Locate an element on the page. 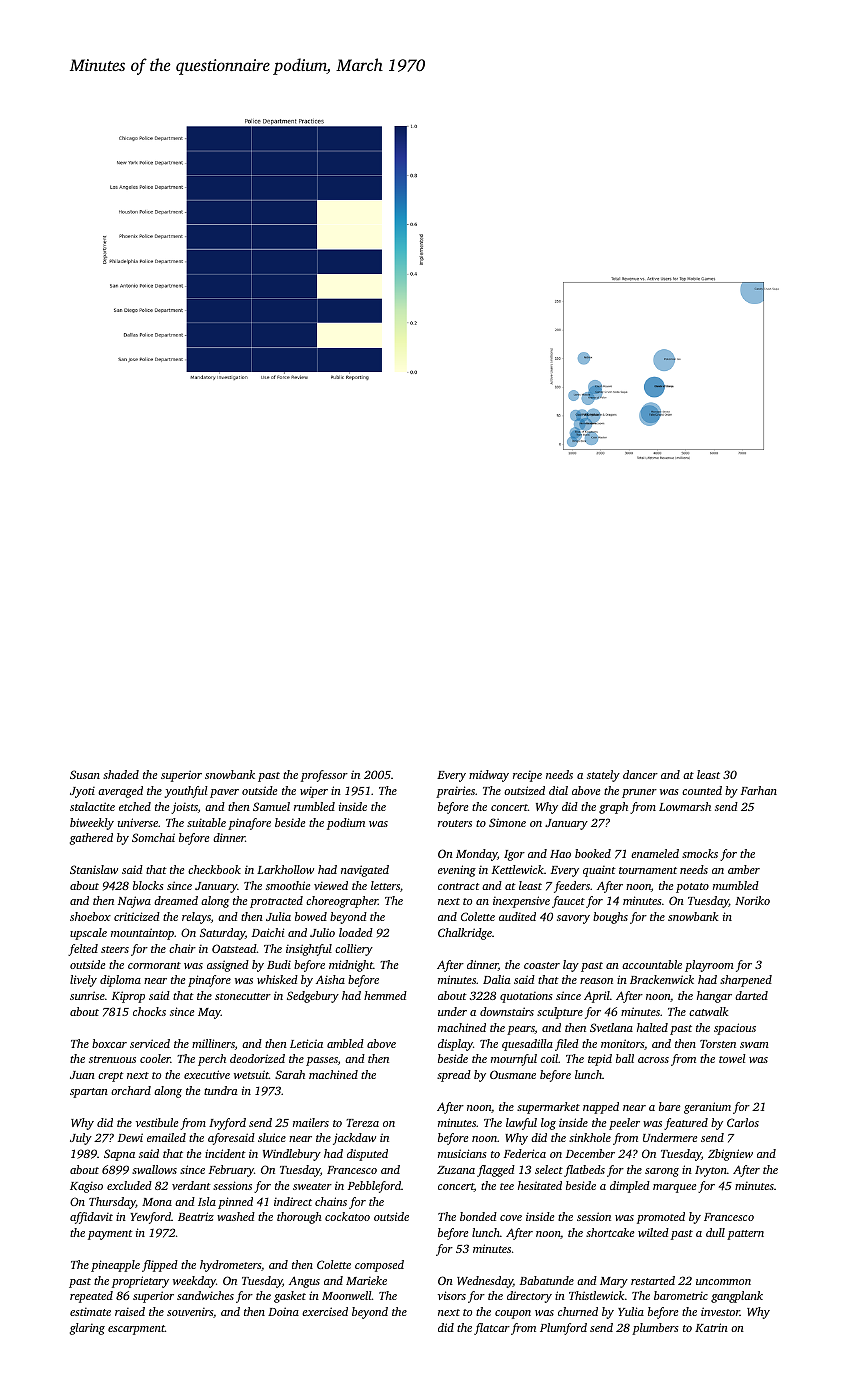  downstairs is located at coordinates (507, 1011).
